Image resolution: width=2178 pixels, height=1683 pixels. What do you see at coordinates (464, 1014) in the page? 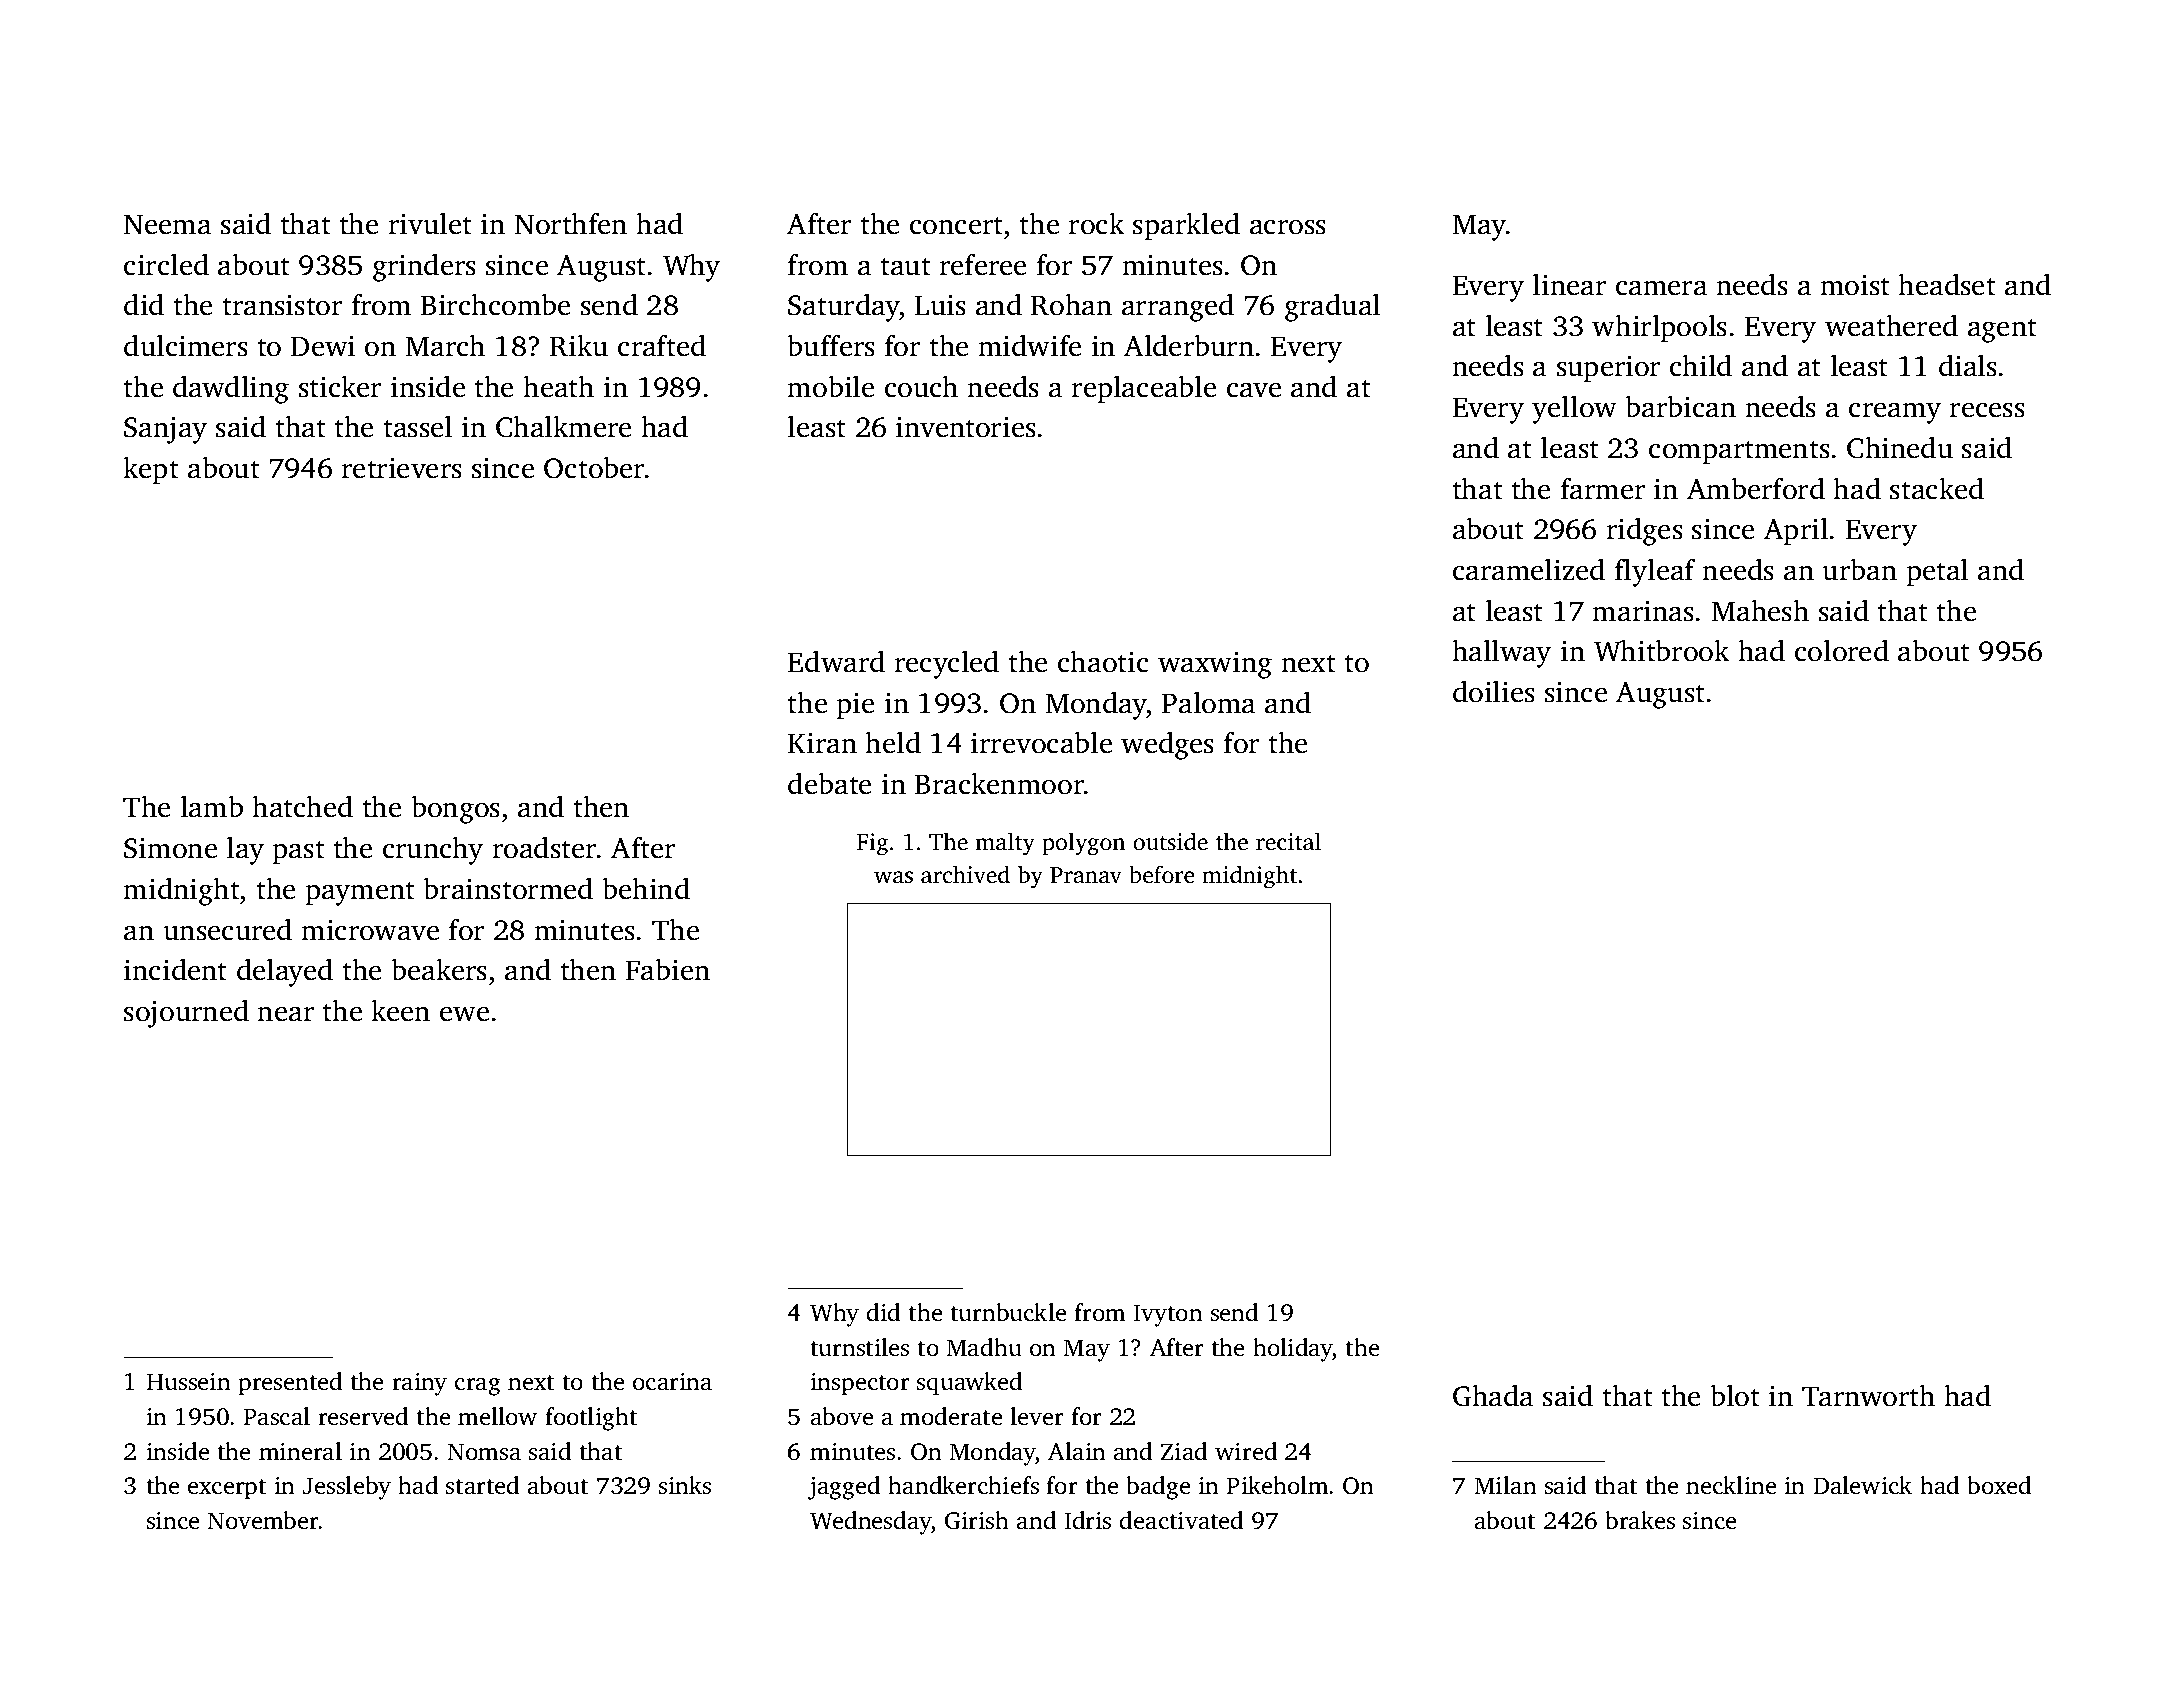
I see `ewe` at bounding box center [464, 1014].
